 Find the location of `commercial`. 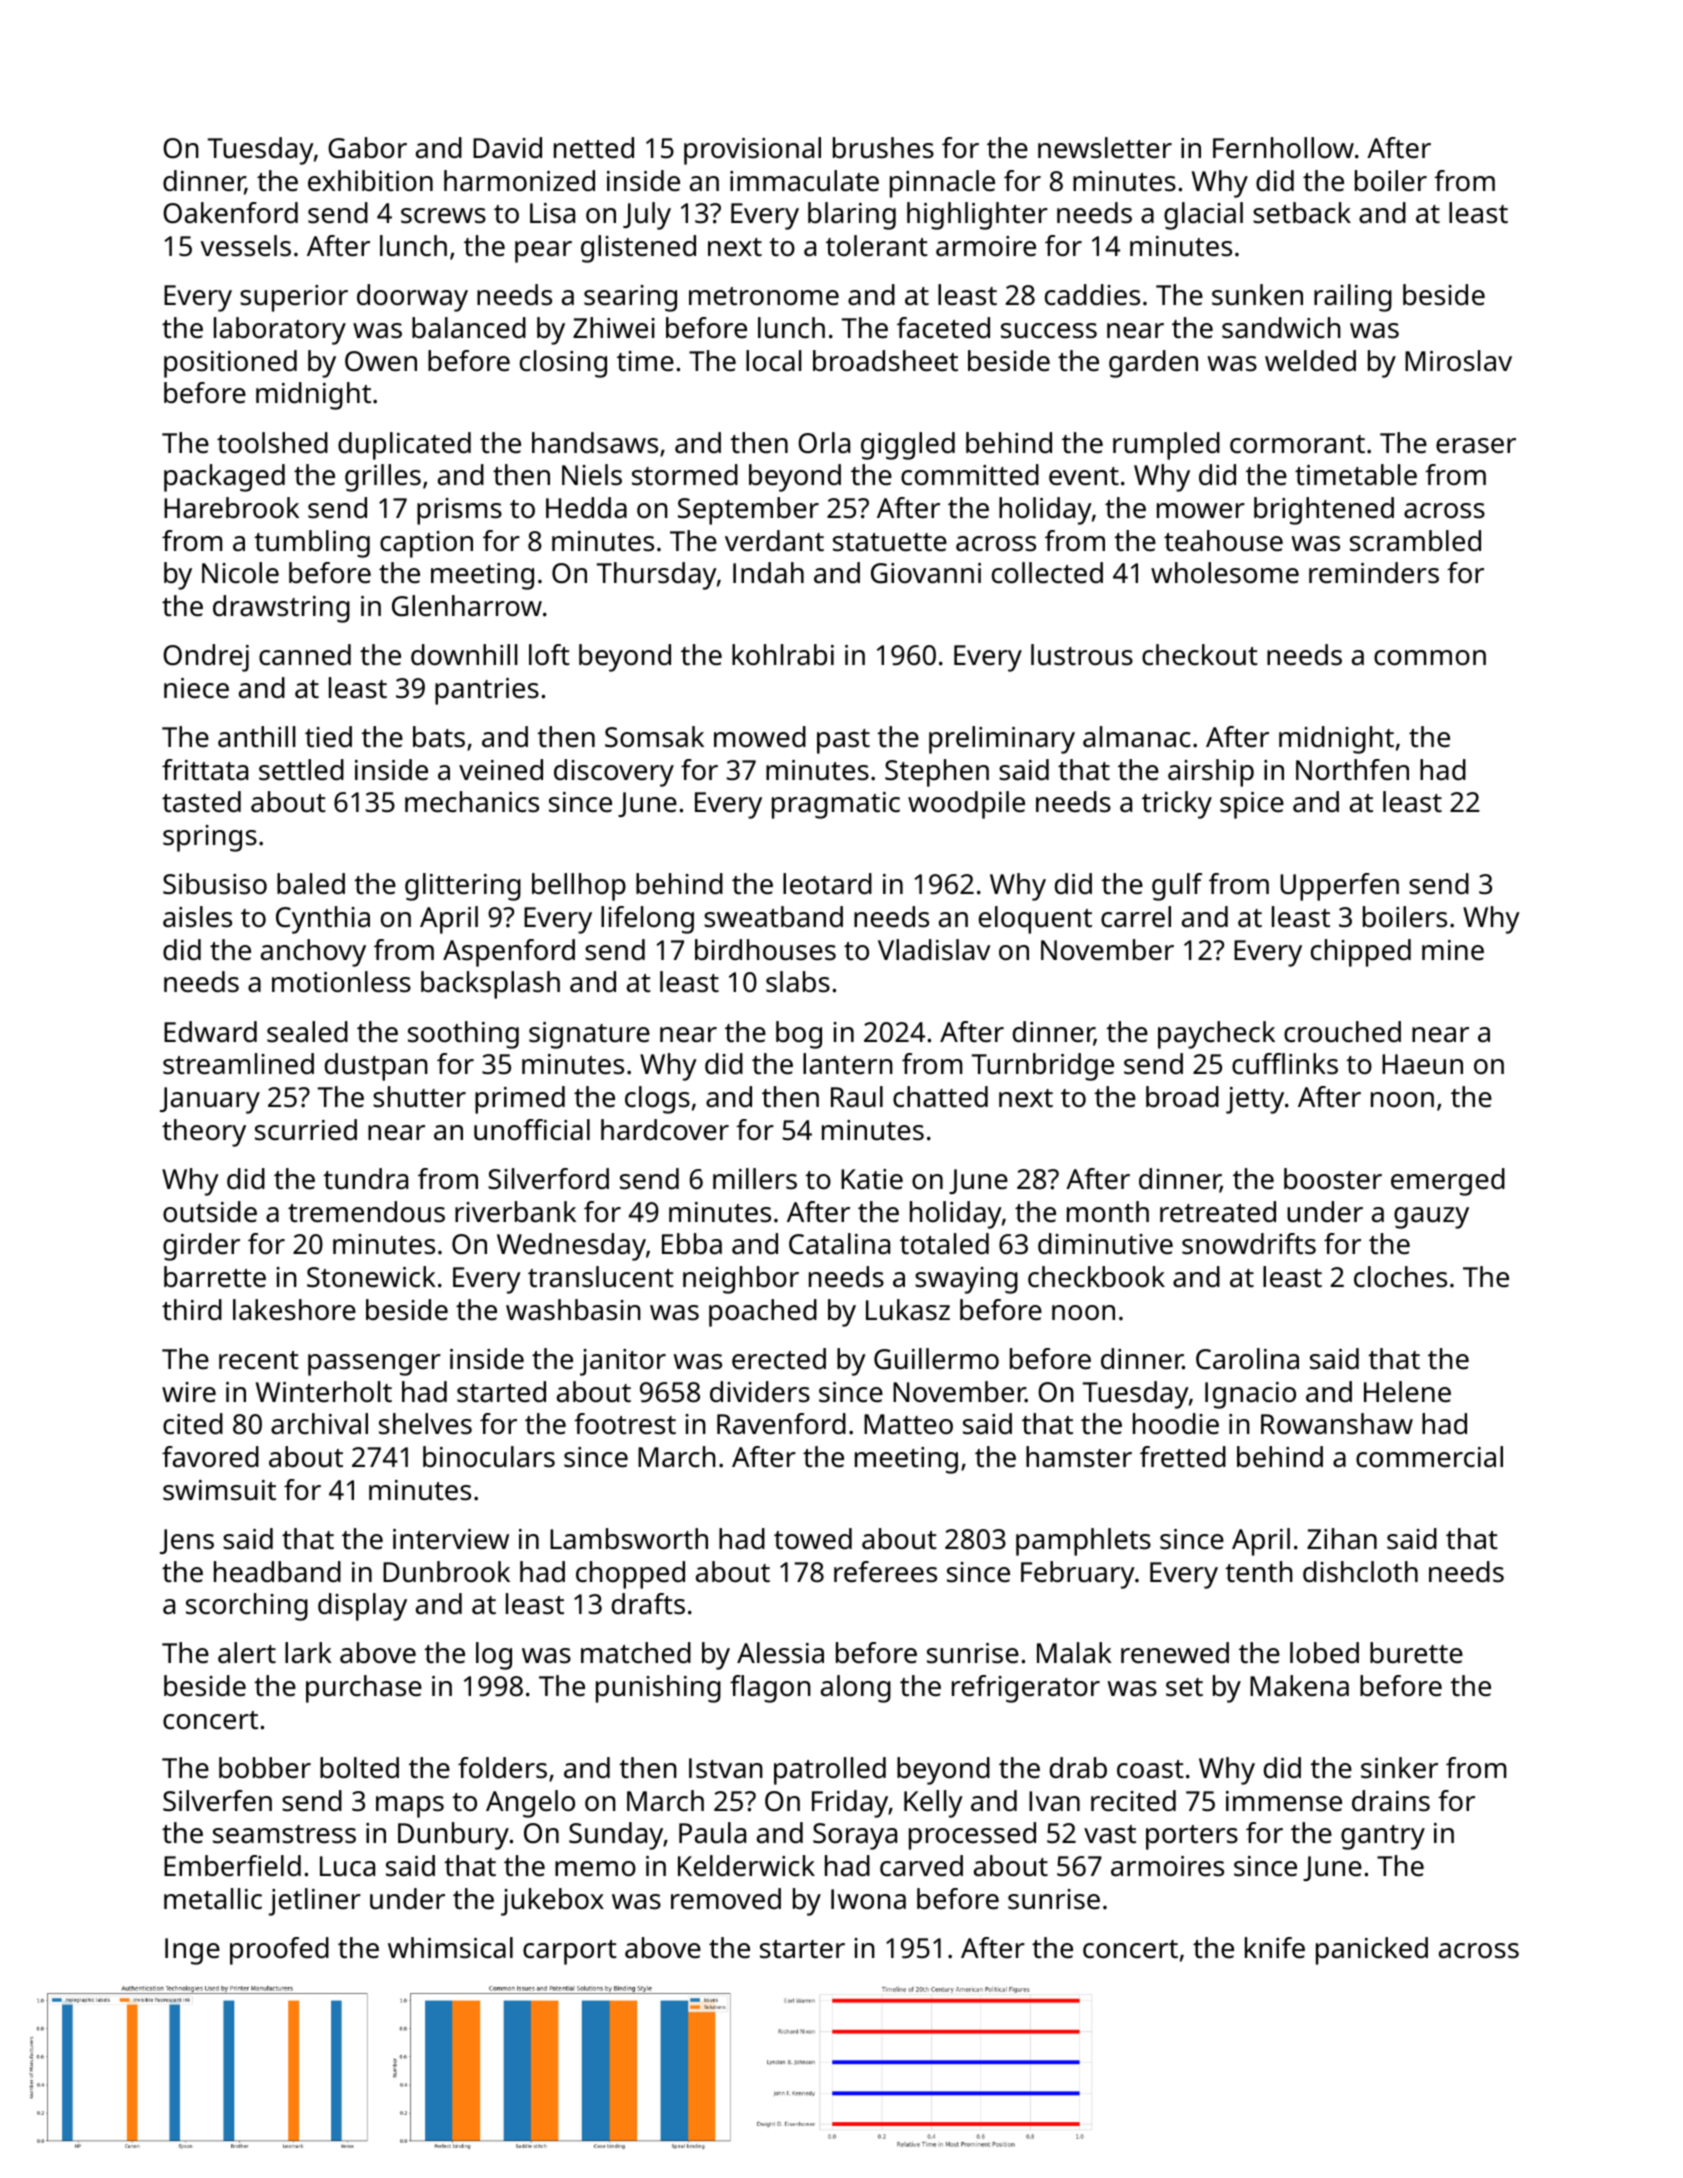

commercial is located at coordinates (1429, 1457).
